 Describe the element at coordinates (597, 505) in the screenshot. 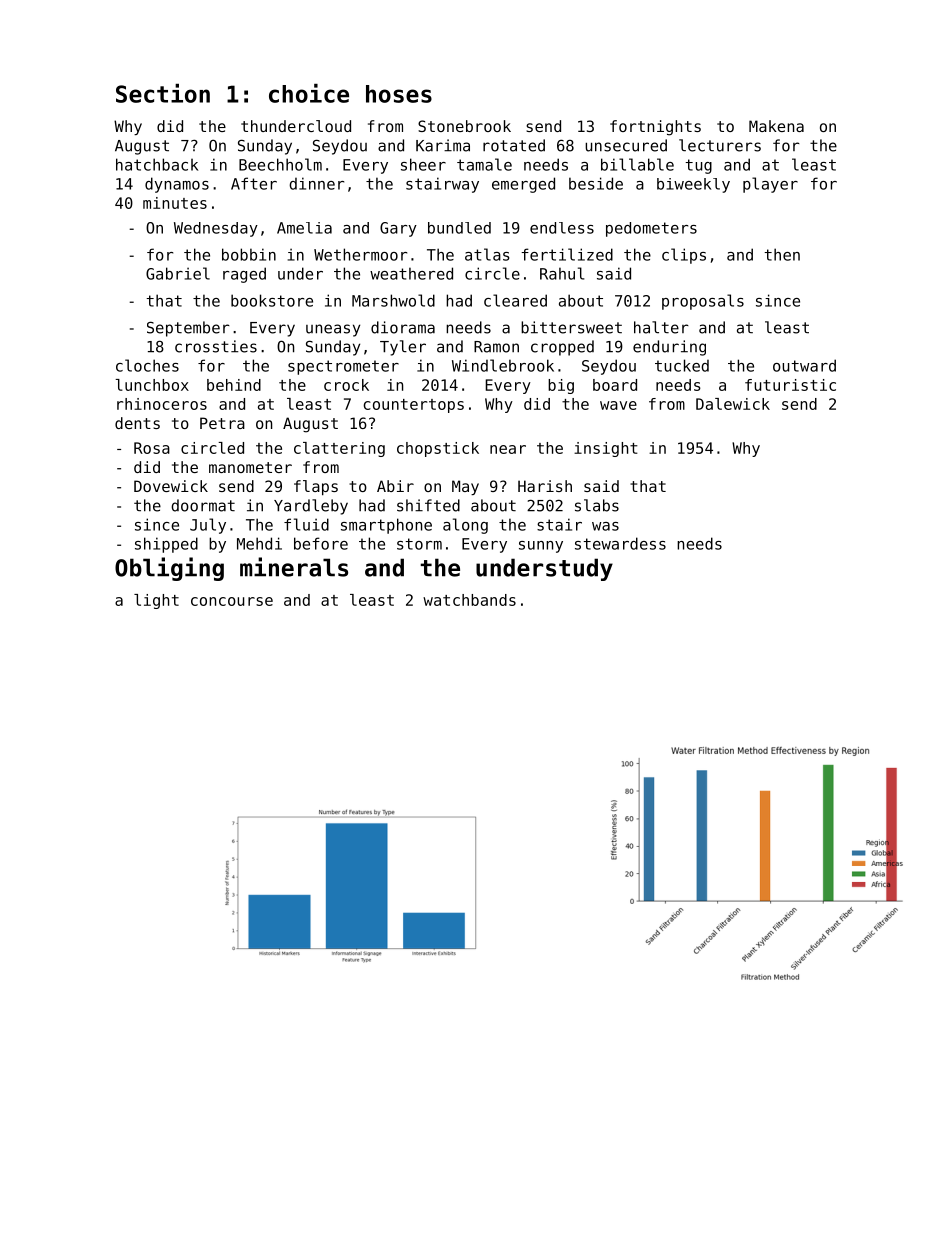

I see `slabs` at that location.
